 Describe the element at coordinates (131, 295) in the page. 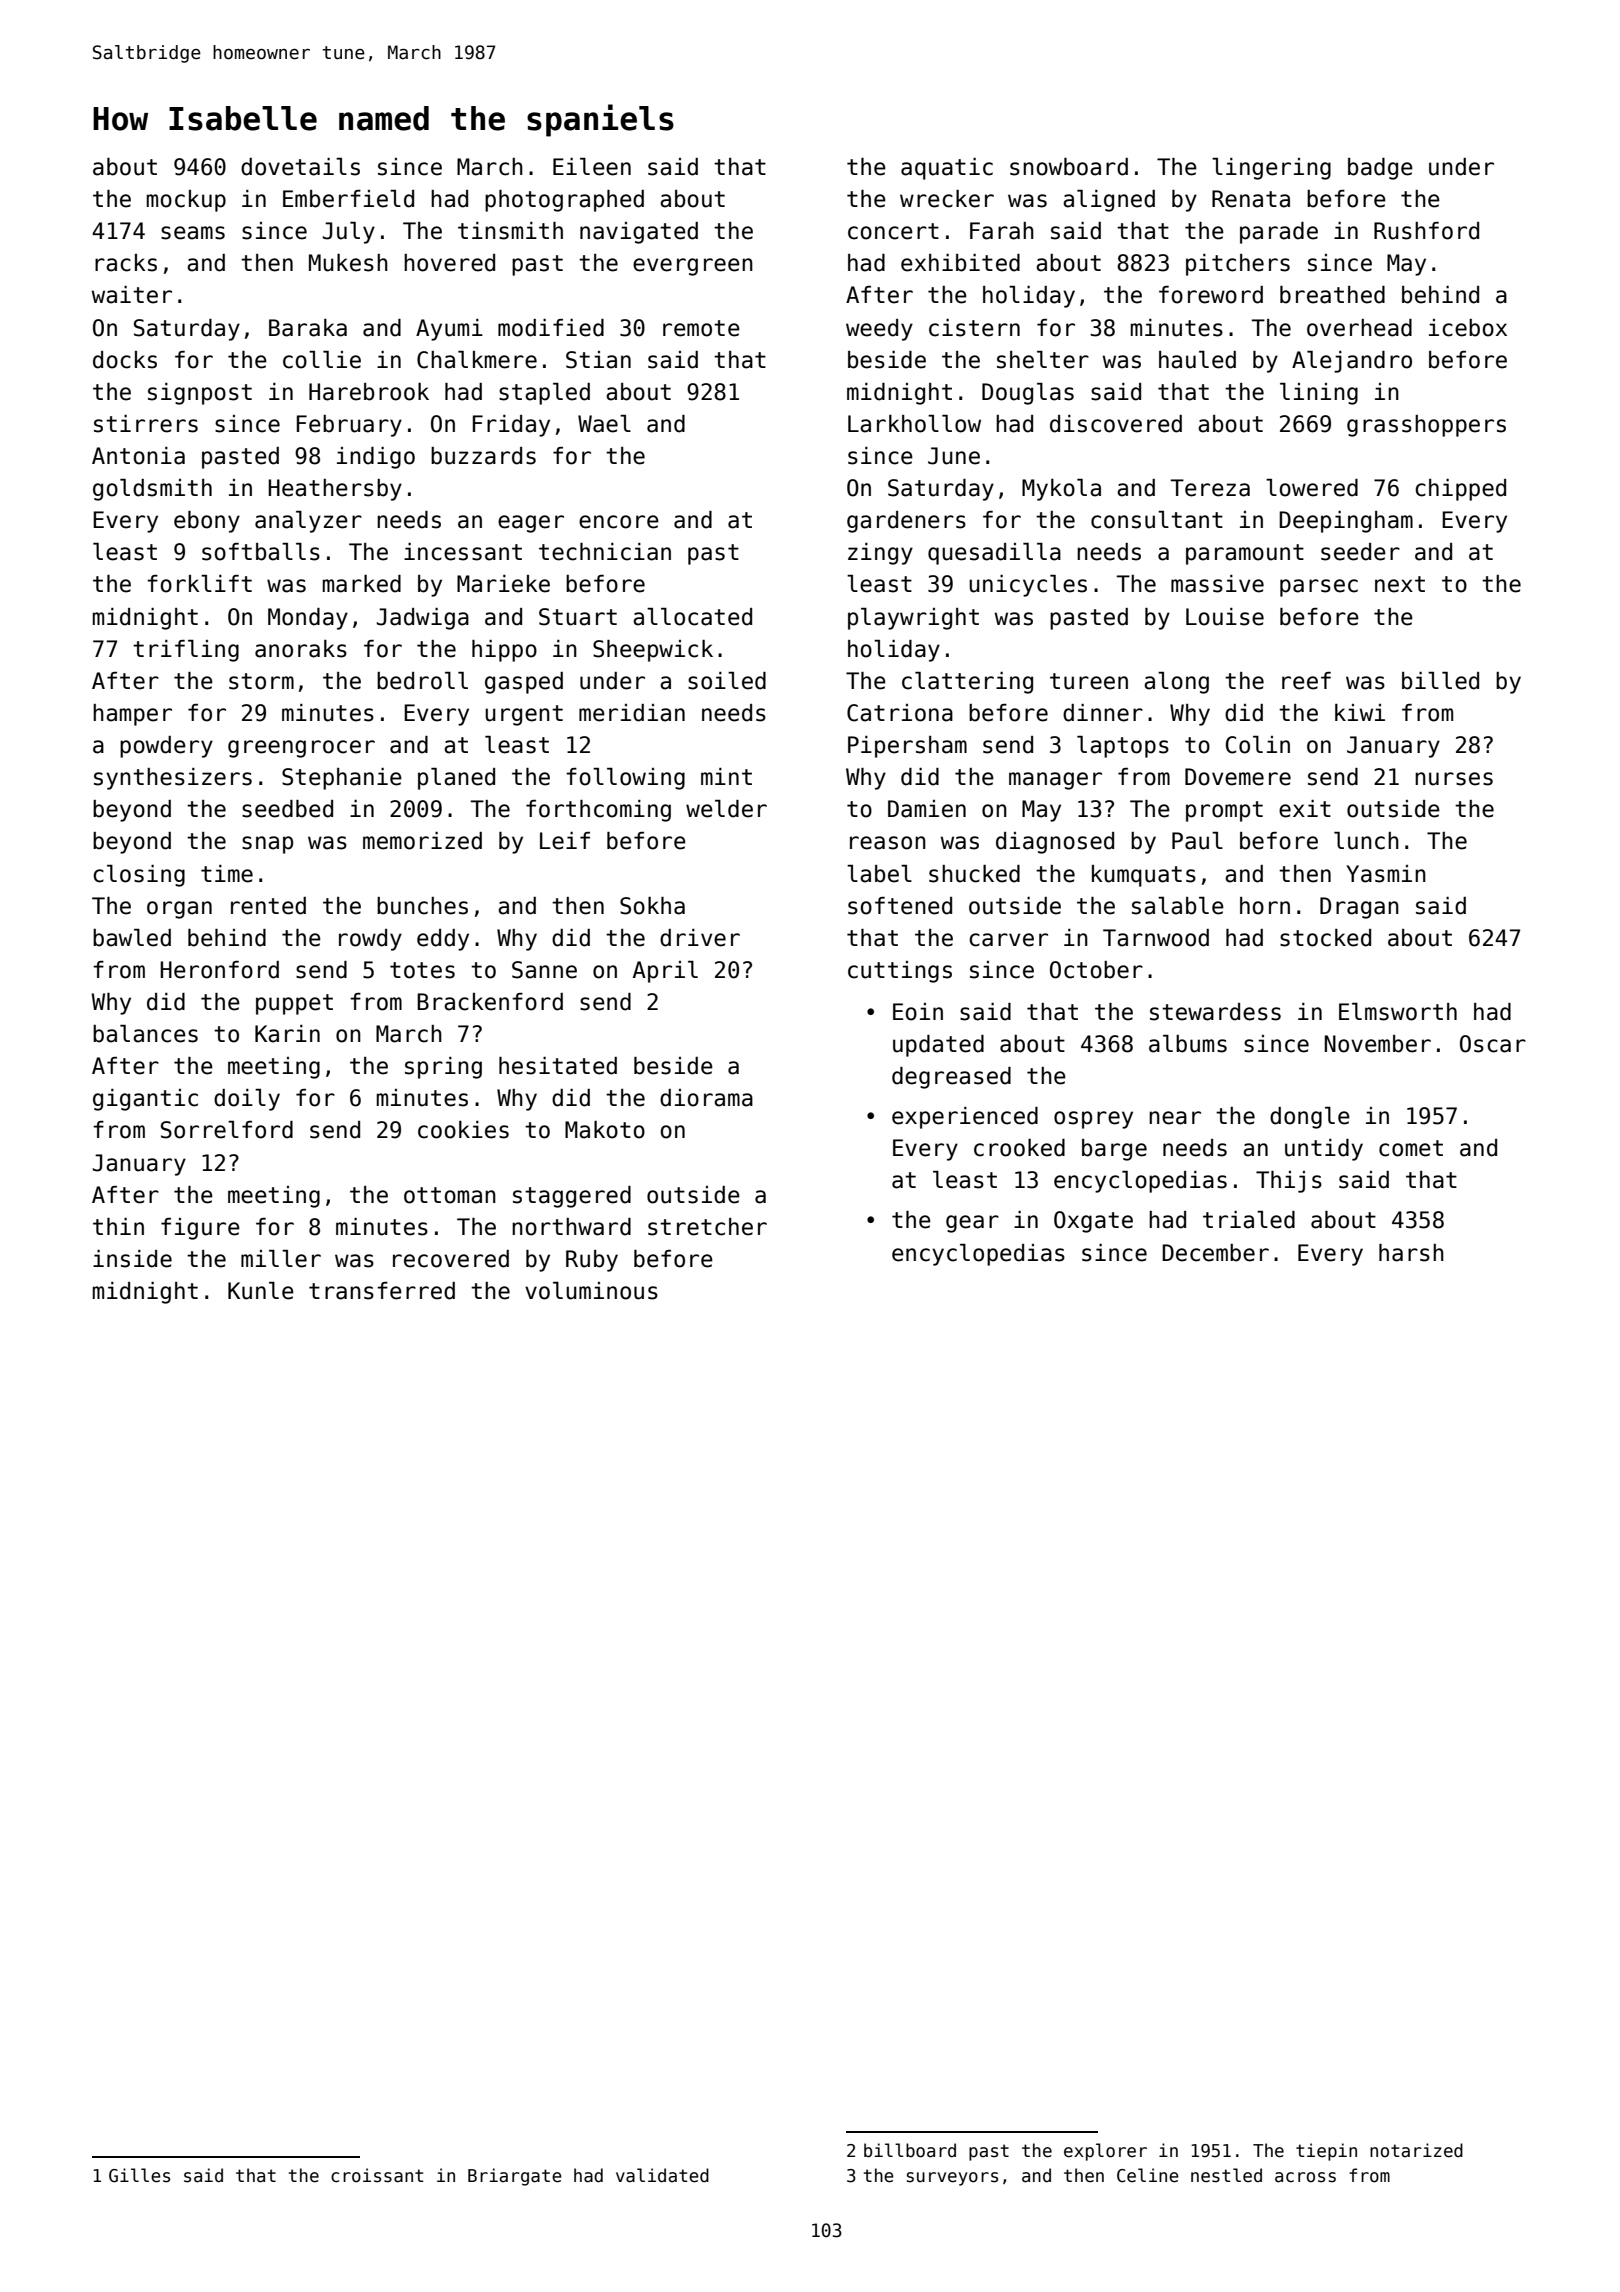

I see `waiter` at that location.
